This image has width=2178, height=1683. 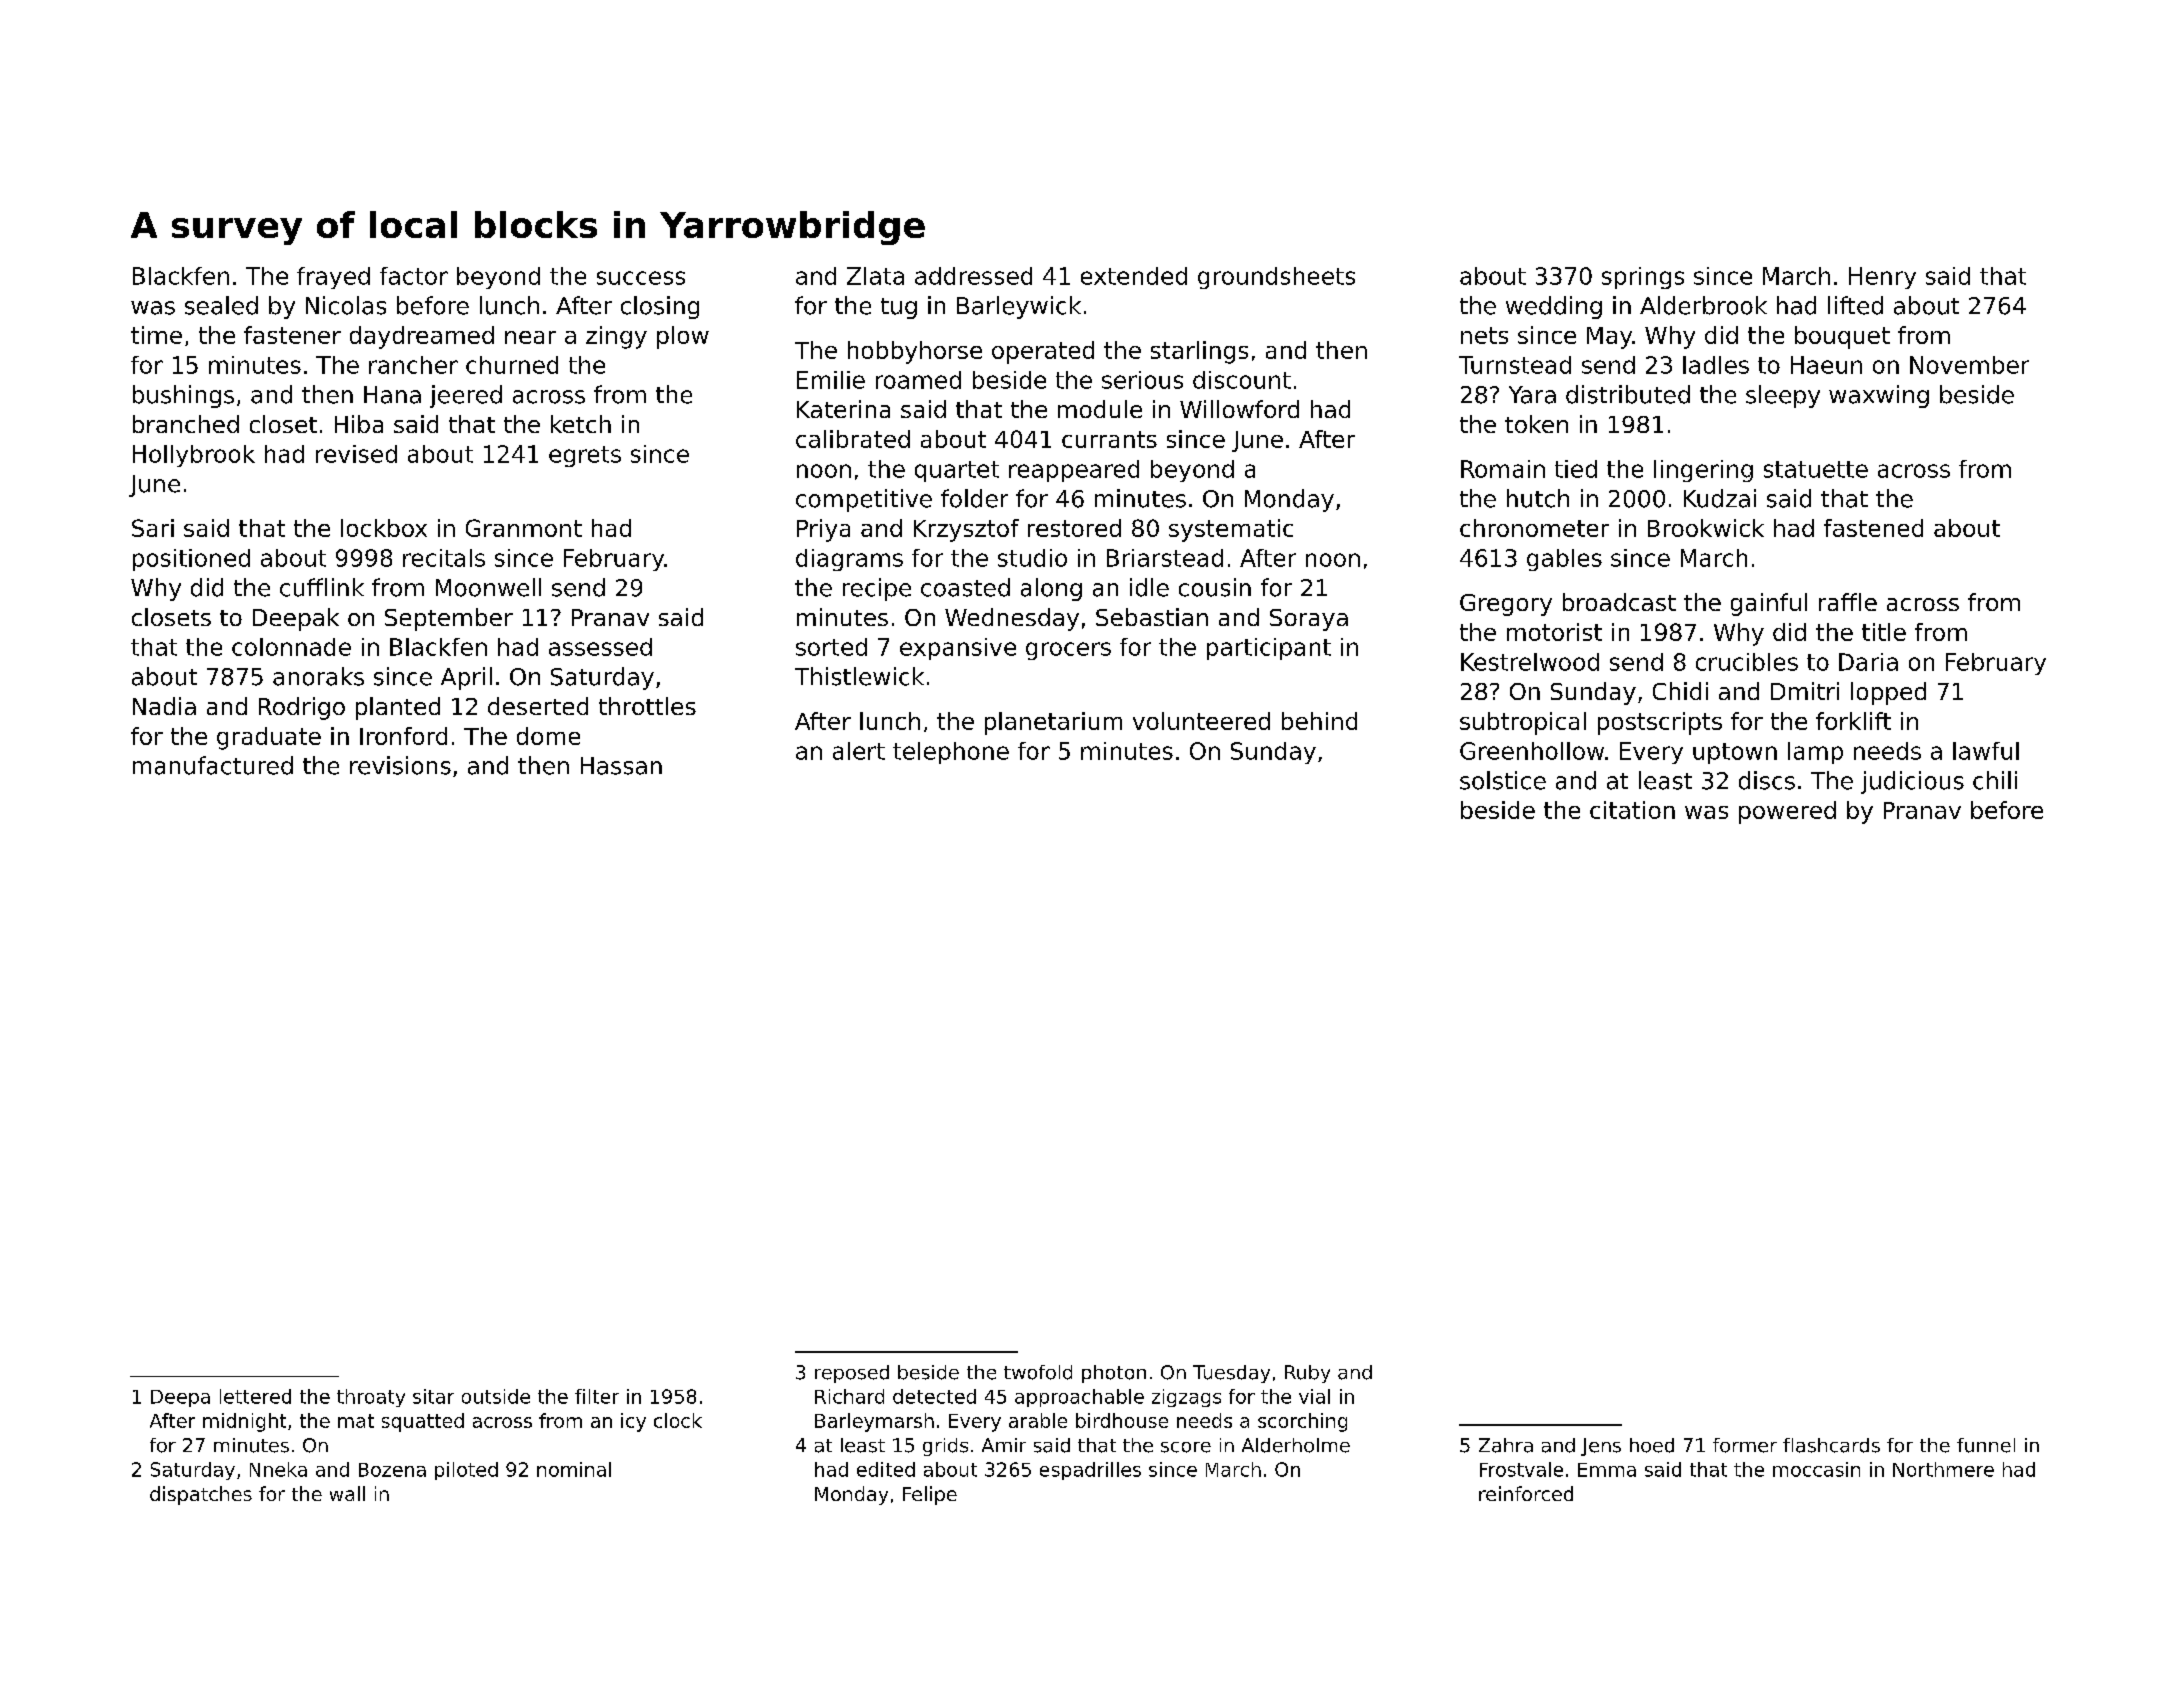 What do you see at coordinates (244, 1422) in the image?
I see `midnight` at bounding box center [244, 1422].
